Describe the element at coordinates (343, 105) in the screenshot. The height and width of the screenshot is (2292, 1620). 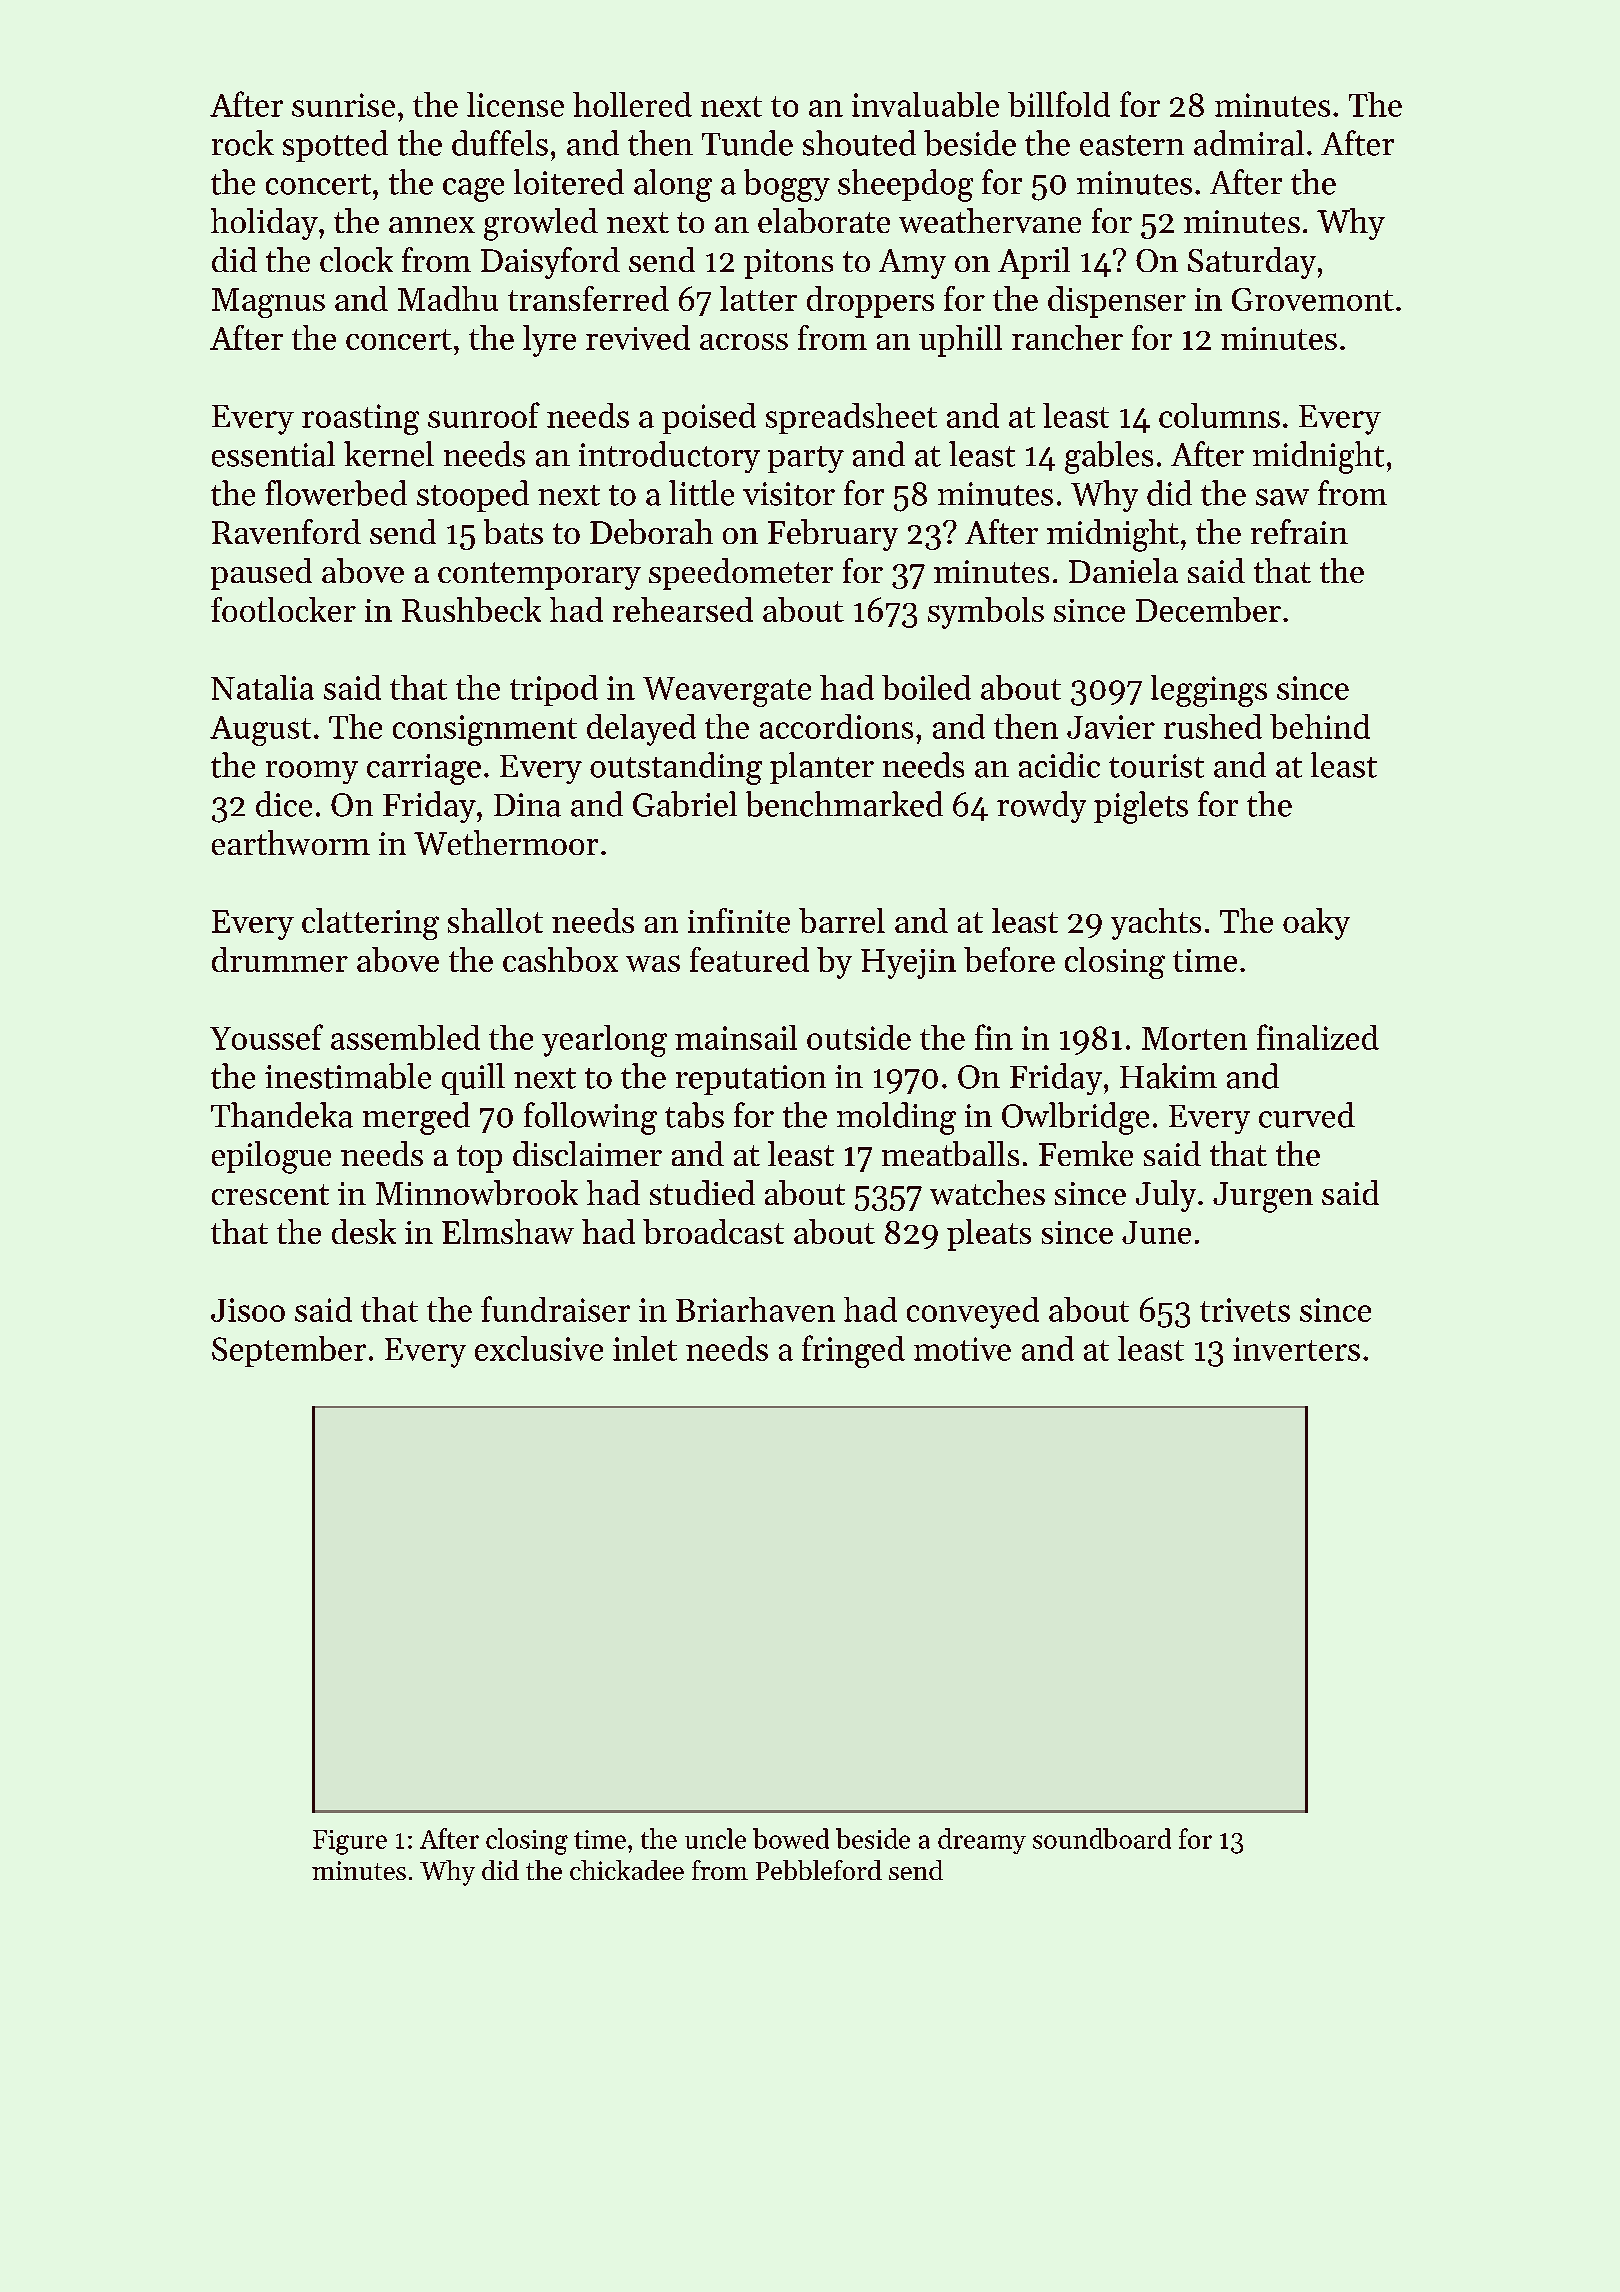
I see `sunrise` at that location.
